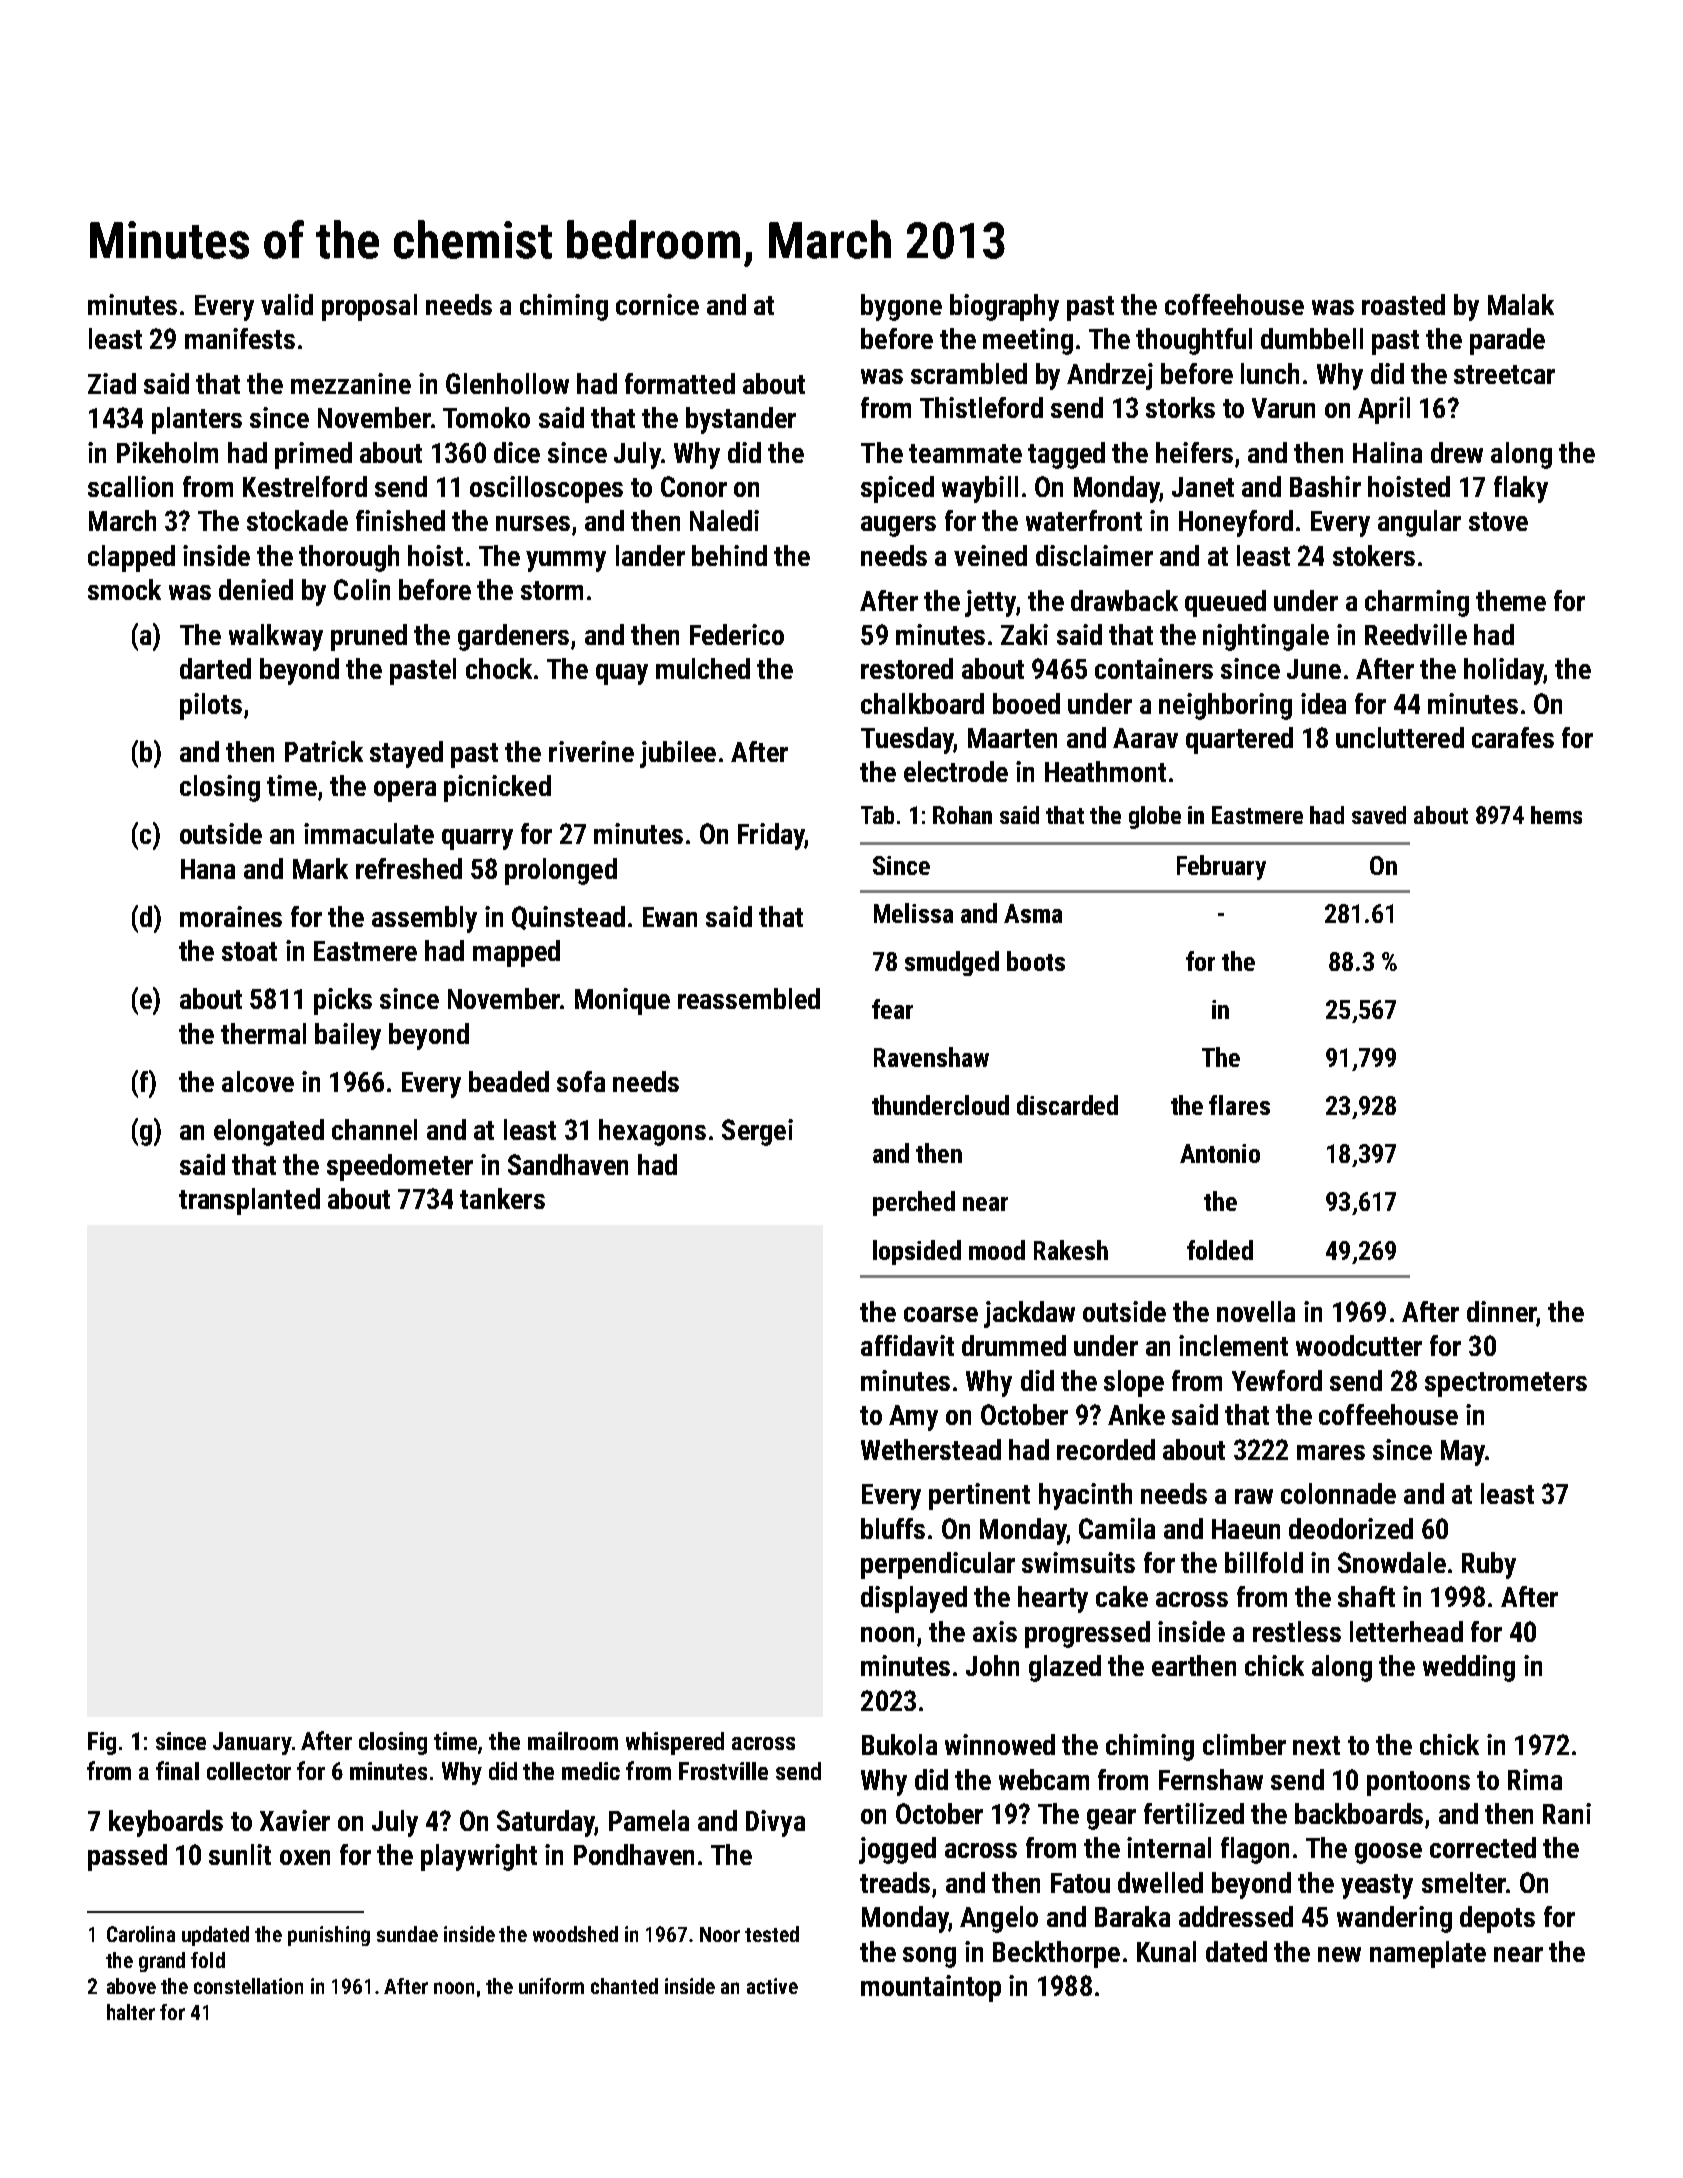  What do you see at coordinates (1314, 669) in the document?
I see `June` at bounding box center [1314, 669].
